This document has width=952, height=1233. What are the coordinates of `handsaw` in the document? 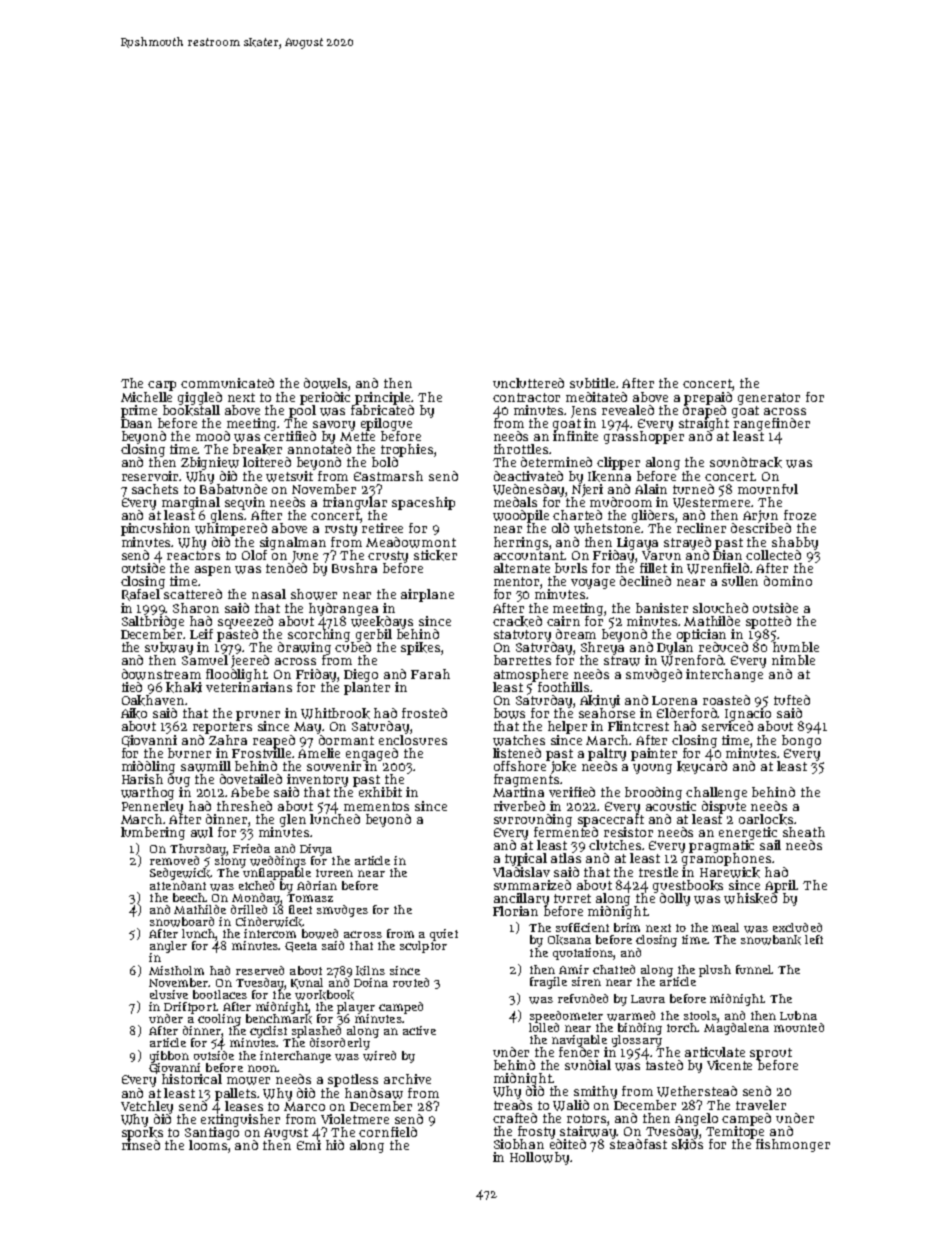 It's located at (374, 1093).
